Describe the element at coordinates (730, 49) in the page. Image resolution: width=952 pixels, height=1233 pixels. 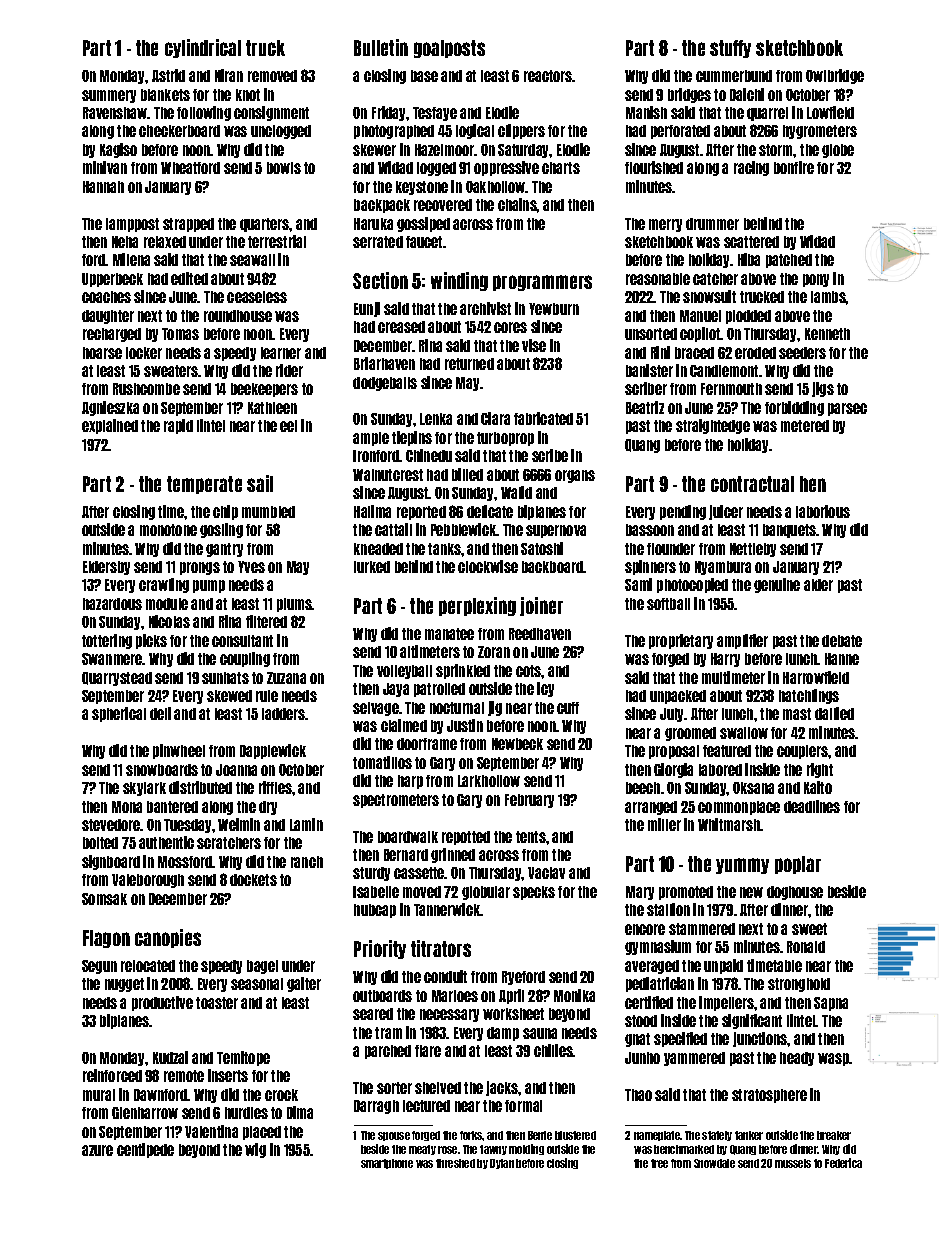
I see `stuffy` at that location.
